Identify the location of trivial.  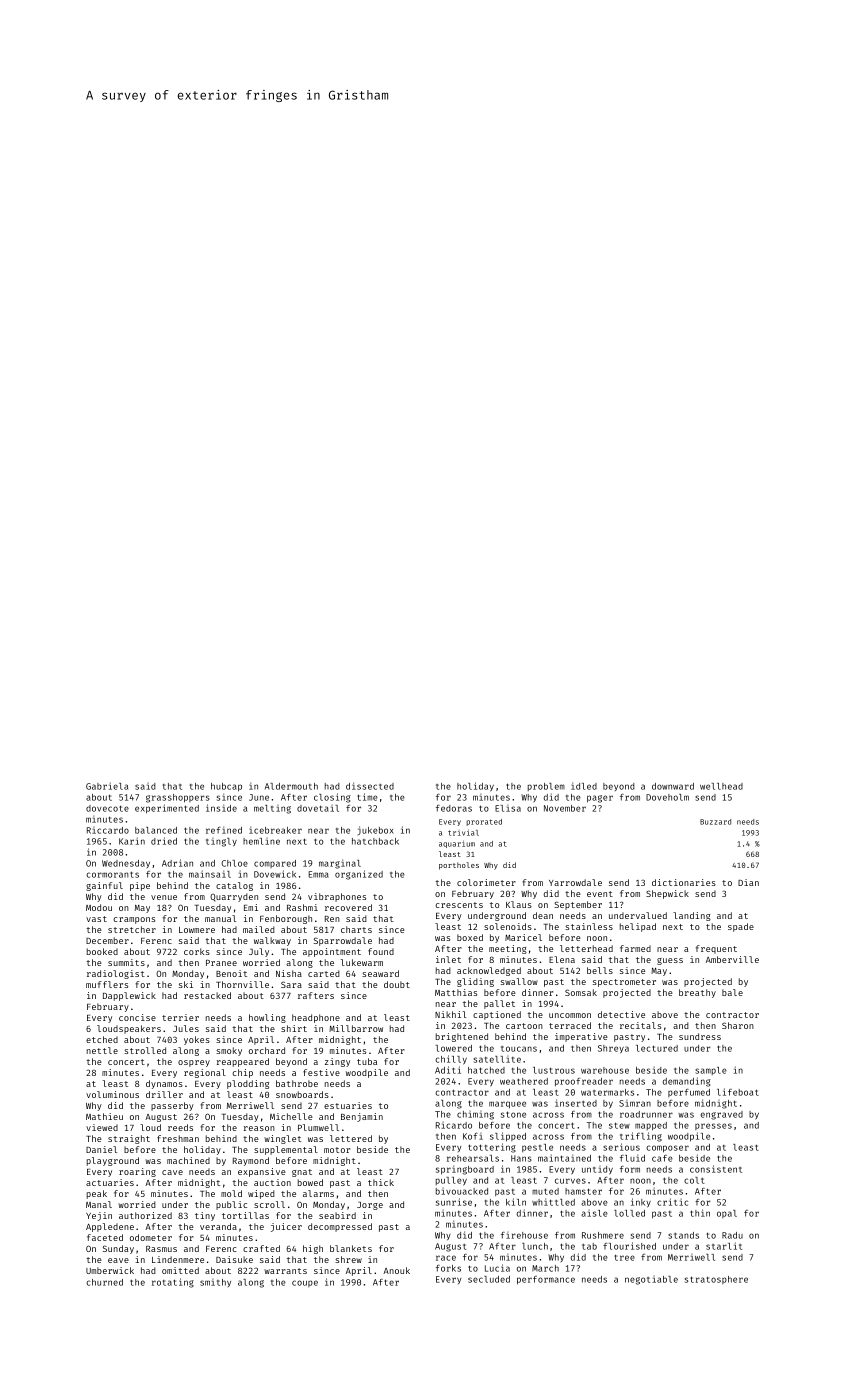
(463, 832).
